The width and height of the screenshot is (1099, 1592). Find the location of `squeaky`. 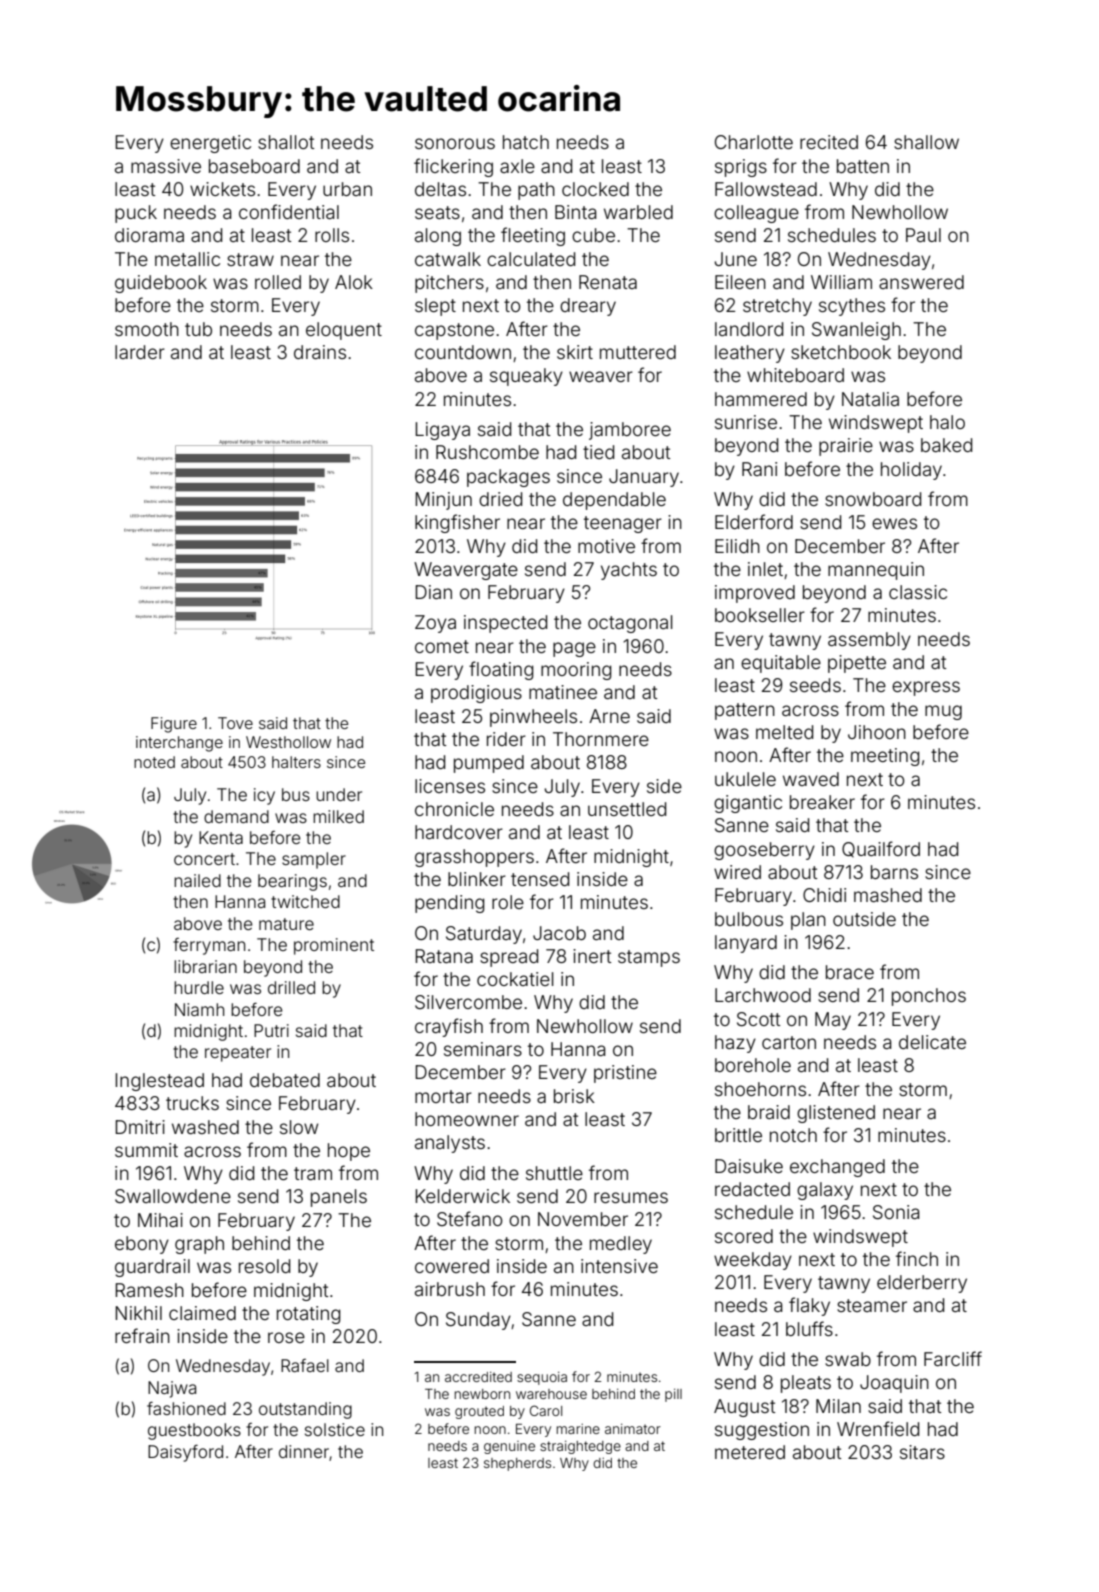

squeaky is located at coordinates (526, 377).
